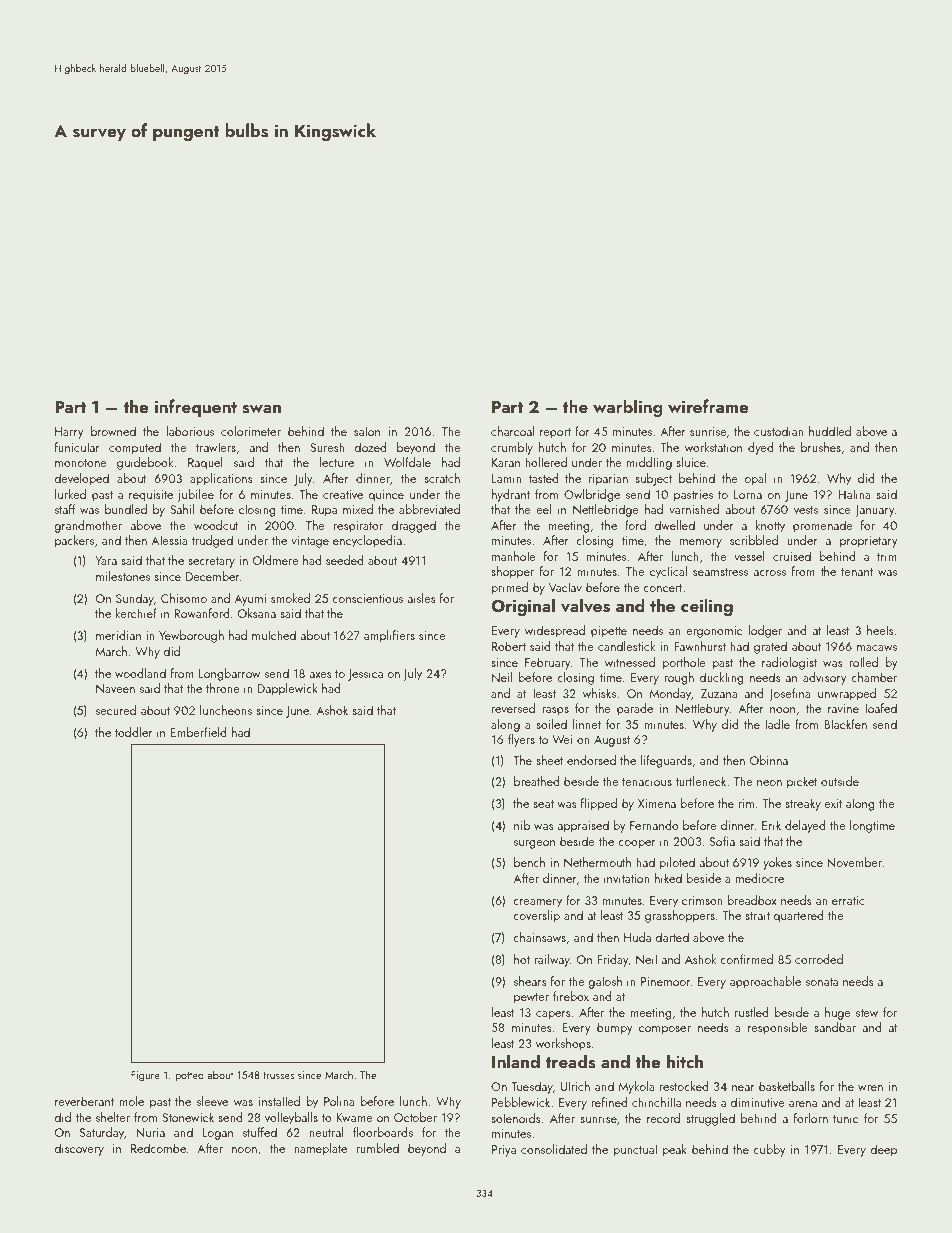  Describe the element at coordinates (212, 541) in the screenshot. I see `trudged` at that location.
